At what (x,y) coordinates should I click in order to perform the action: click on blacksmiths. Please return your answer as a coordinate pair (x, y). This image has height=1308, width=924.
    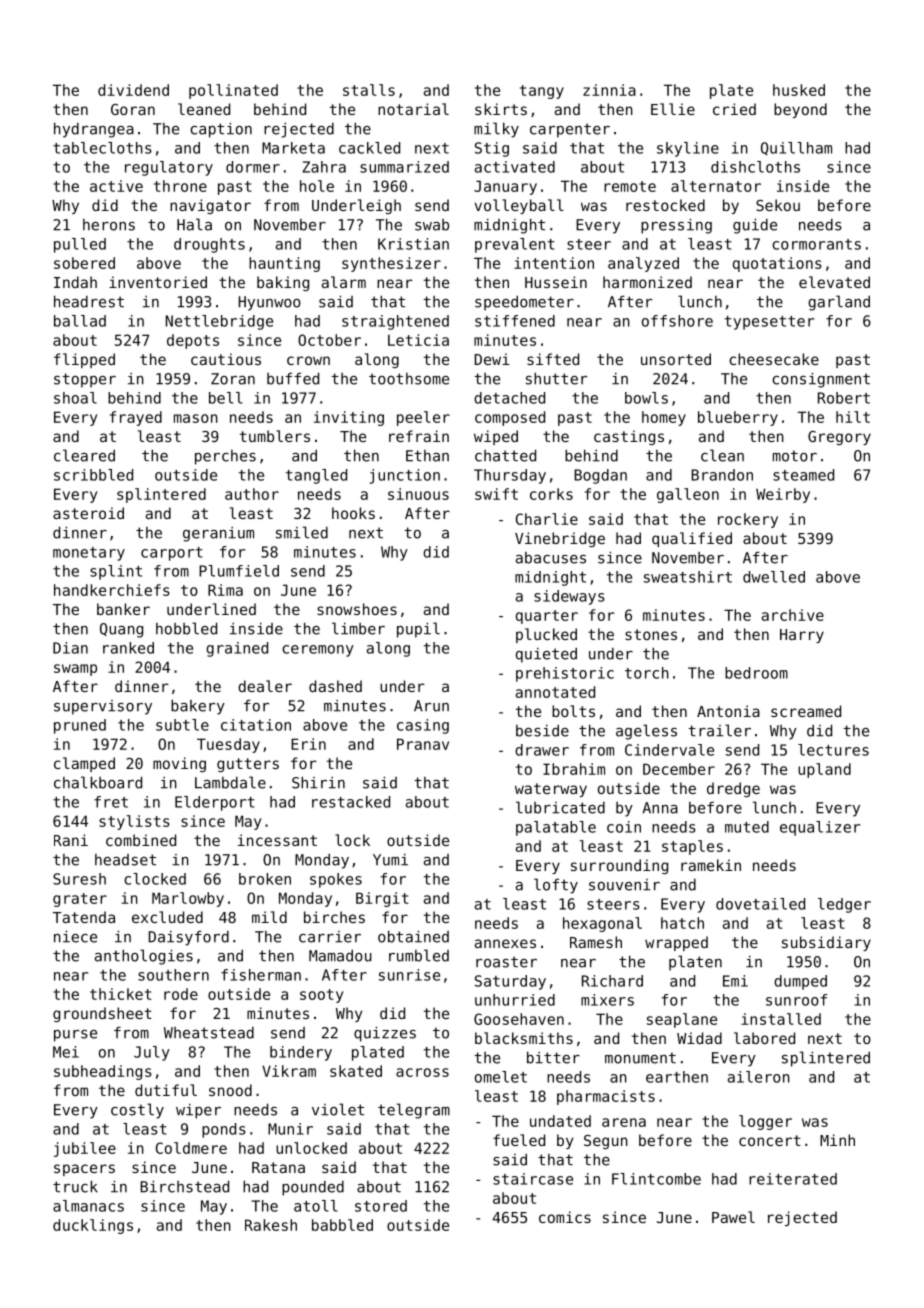
    Looking at the image, I should click on (524, 1038).
